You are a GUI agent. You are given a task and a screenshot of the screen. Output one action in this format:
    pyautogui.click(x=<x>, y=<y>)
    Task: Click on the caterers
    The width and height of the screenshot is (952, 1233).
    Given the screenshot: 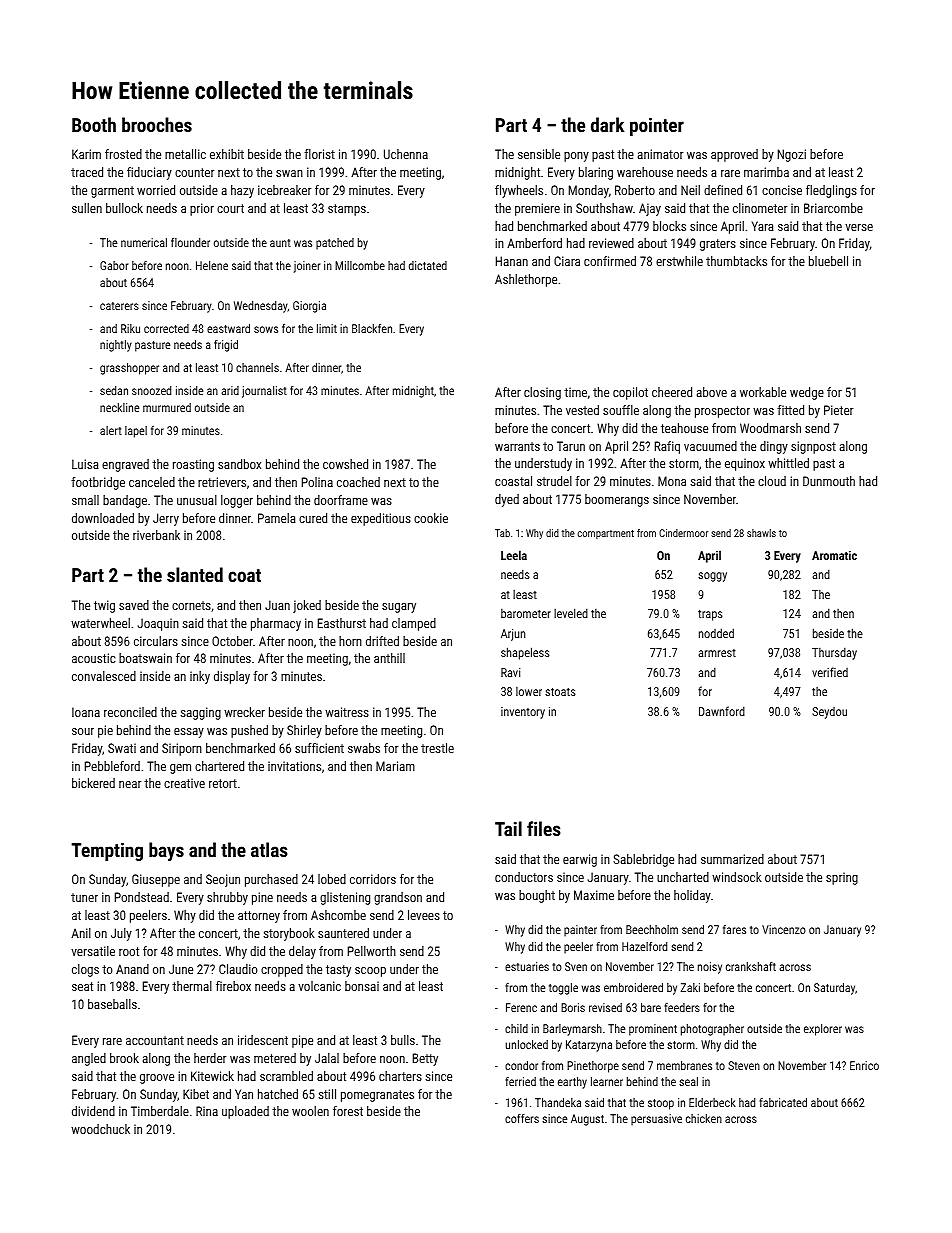 What is the action you would take?
    pyautogui.click(x=119, y=306)
